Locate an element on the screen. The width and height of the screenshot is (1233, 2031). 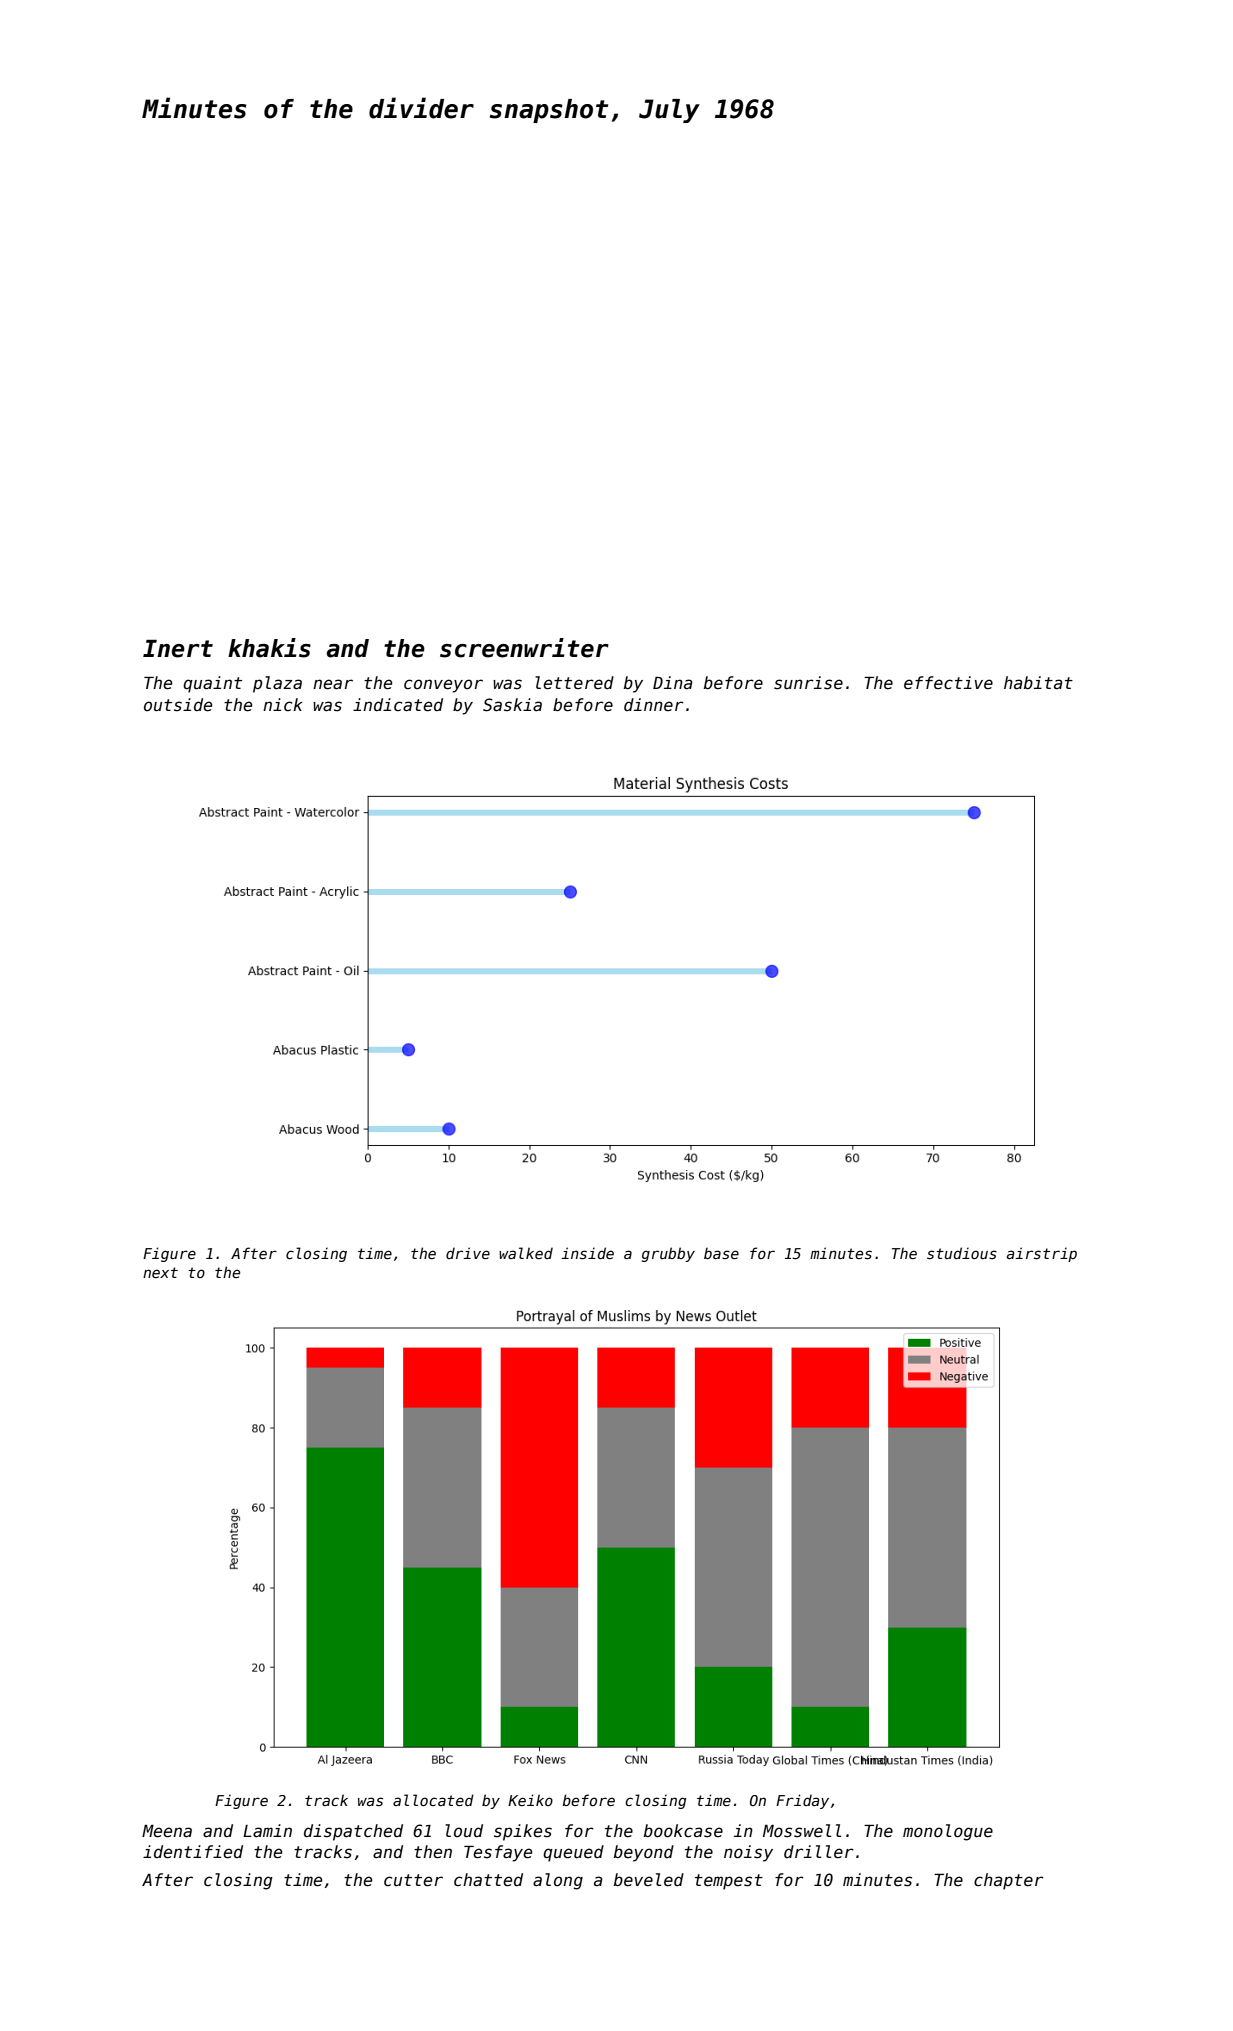
outside is located at coordinates (178, 705).
